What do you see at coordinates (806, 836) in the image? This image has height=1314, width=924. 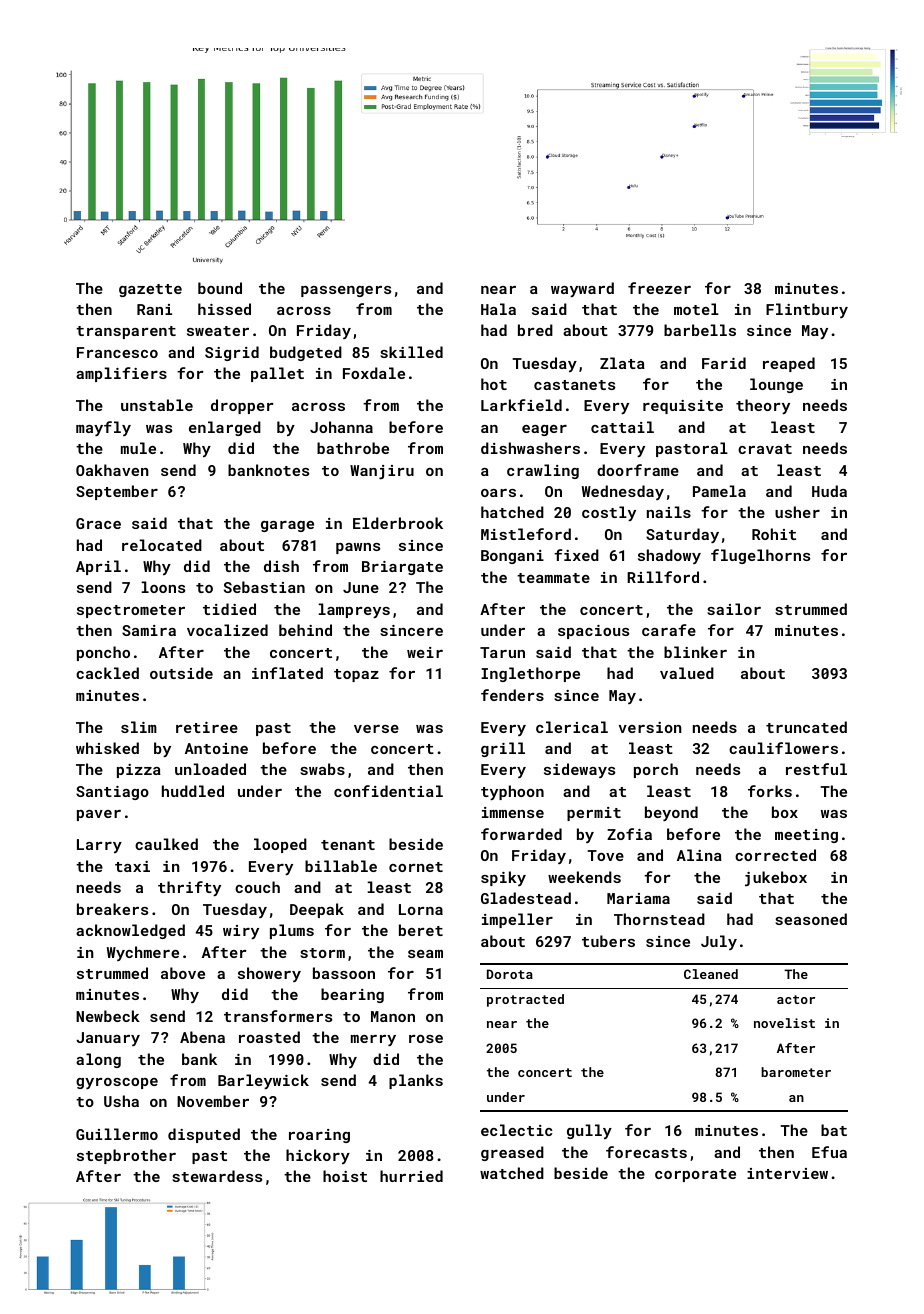 I see `meeting` at bounding box center [806, 836].
